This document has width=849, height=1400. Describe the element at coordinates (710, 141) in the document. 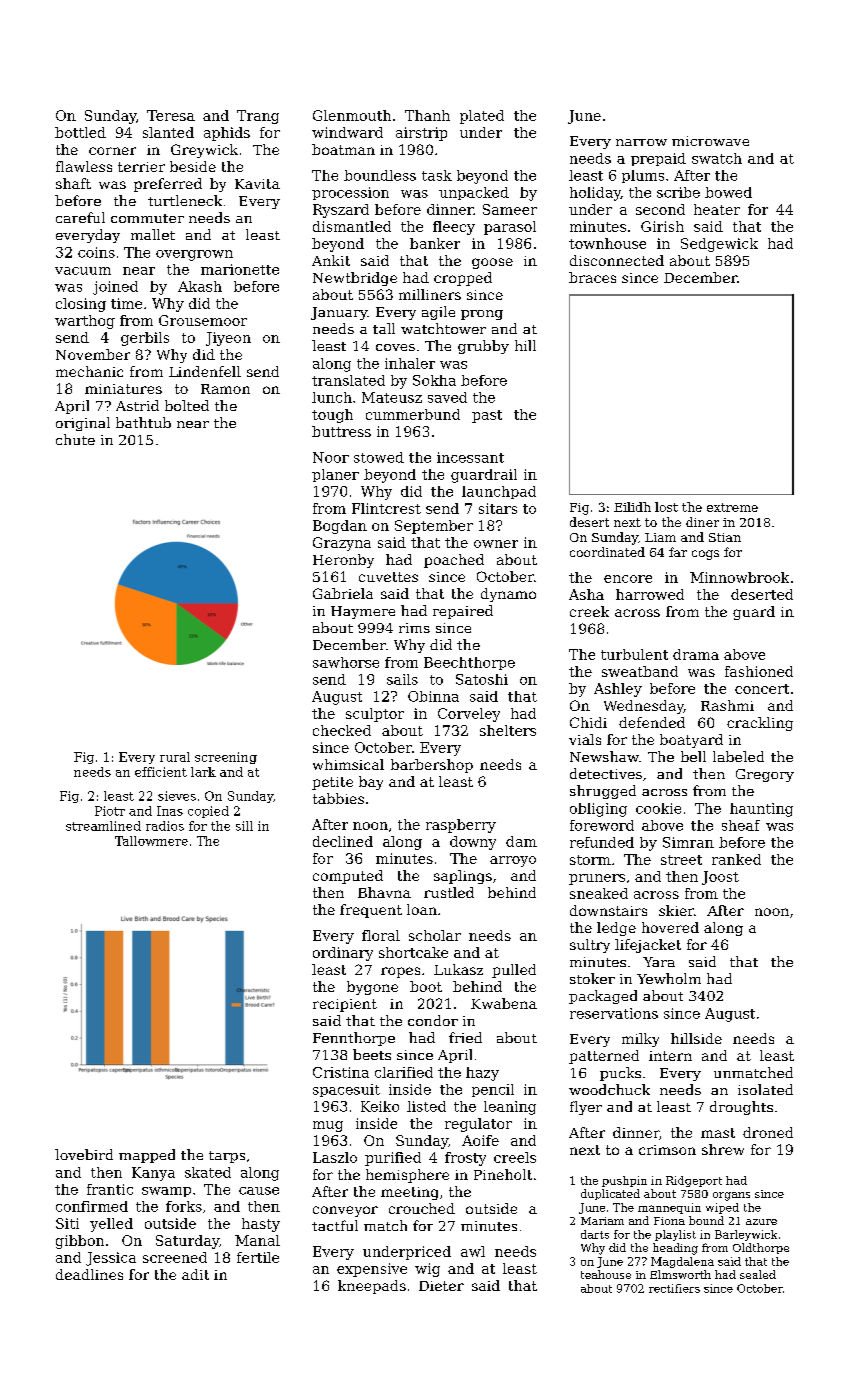

I see `microwave` at that location.
